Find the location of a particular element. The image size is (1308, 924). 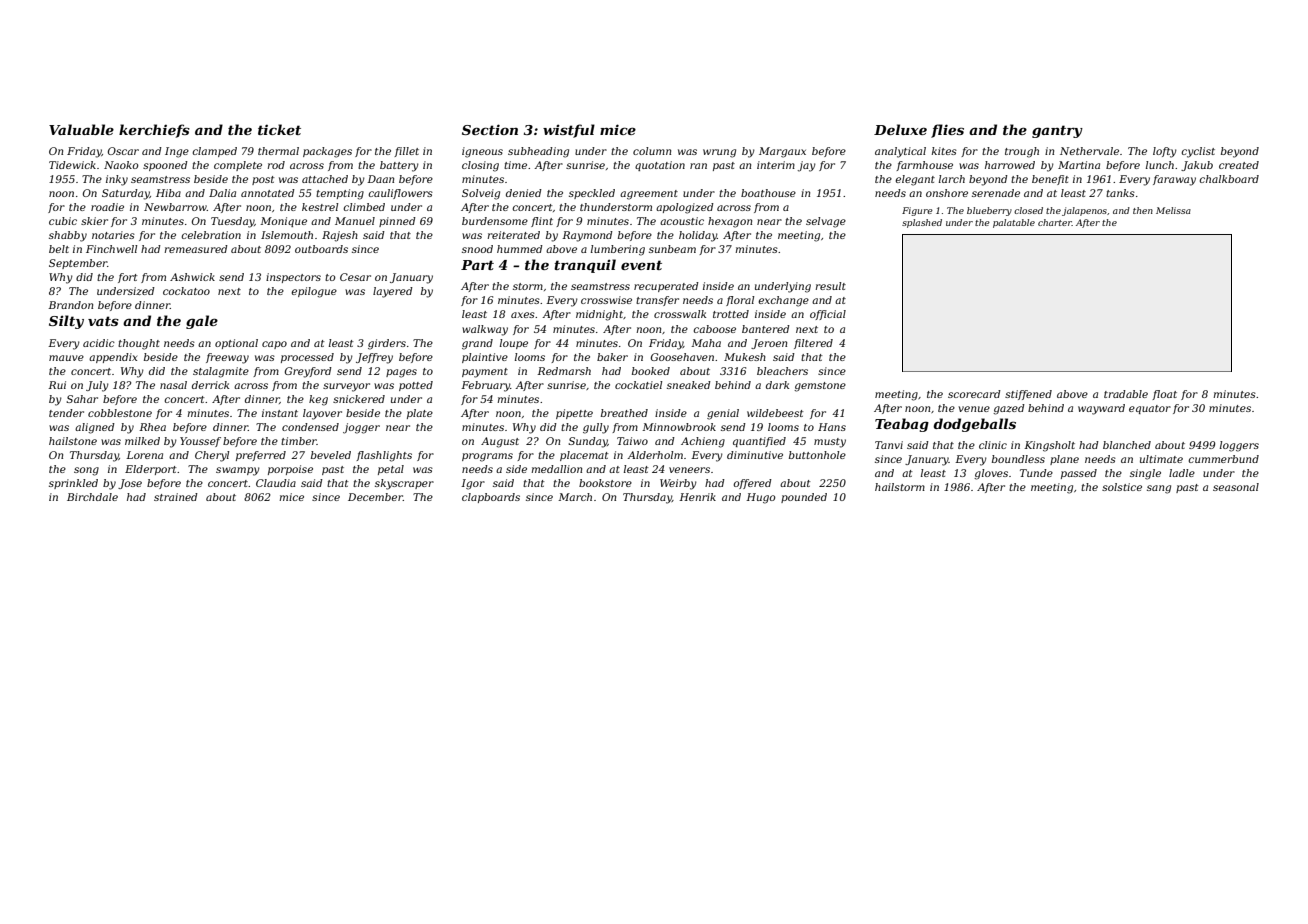

Melissa is located at coordinates (1173, 210).
